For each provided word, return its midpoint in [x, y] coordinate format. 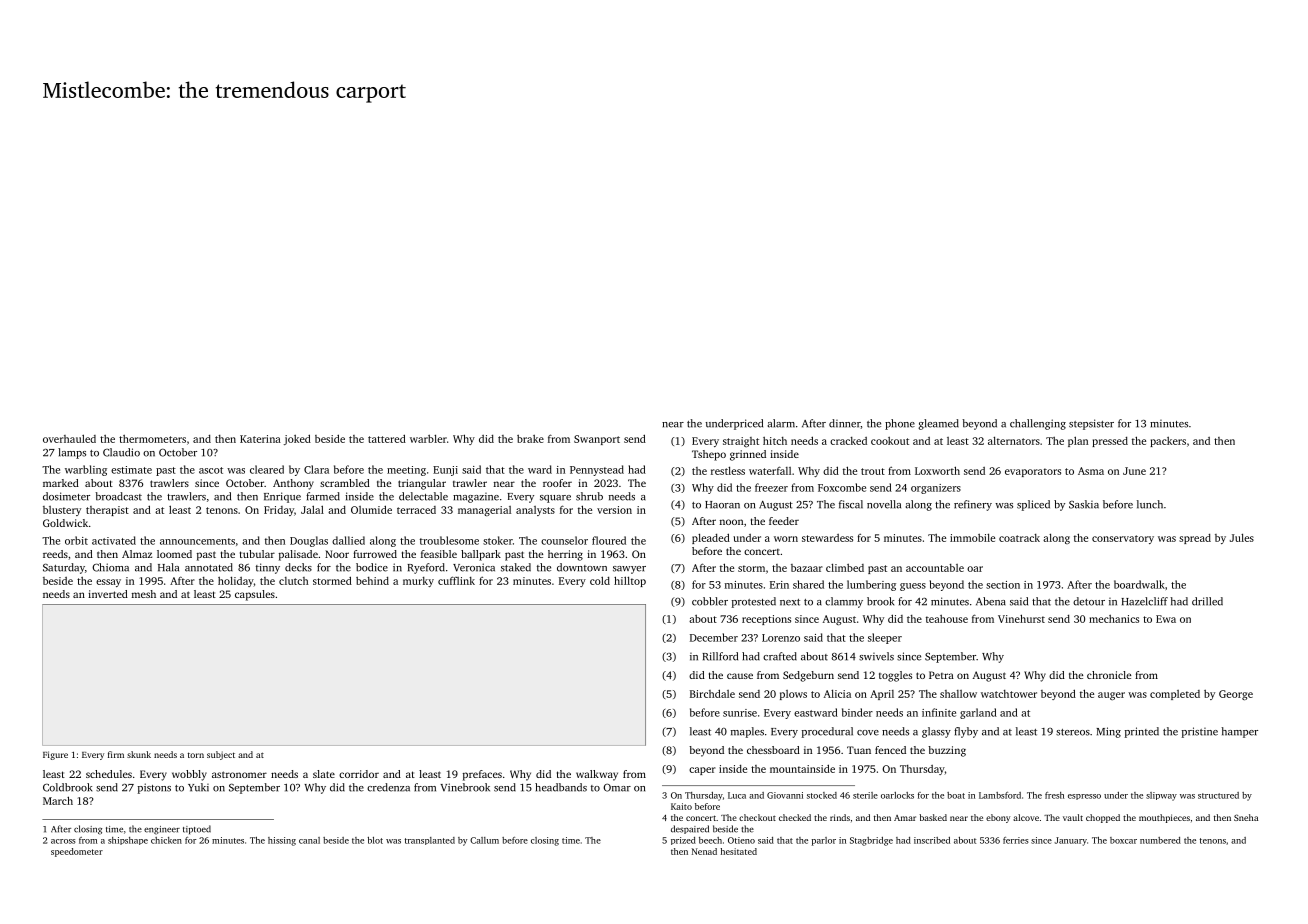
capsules [255, 595]
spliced [1033, 505]
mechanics [1114, 619]
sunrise [740, 713]
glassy [936, 732]
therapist [107, 511]
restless [728, 470]
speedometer [77, 852]
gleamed [938, 424]
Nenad [704, 851]
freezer [771, 487]
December [714, 637]
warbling [86, 470]
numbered [1160, 840]
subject [221, 755]
